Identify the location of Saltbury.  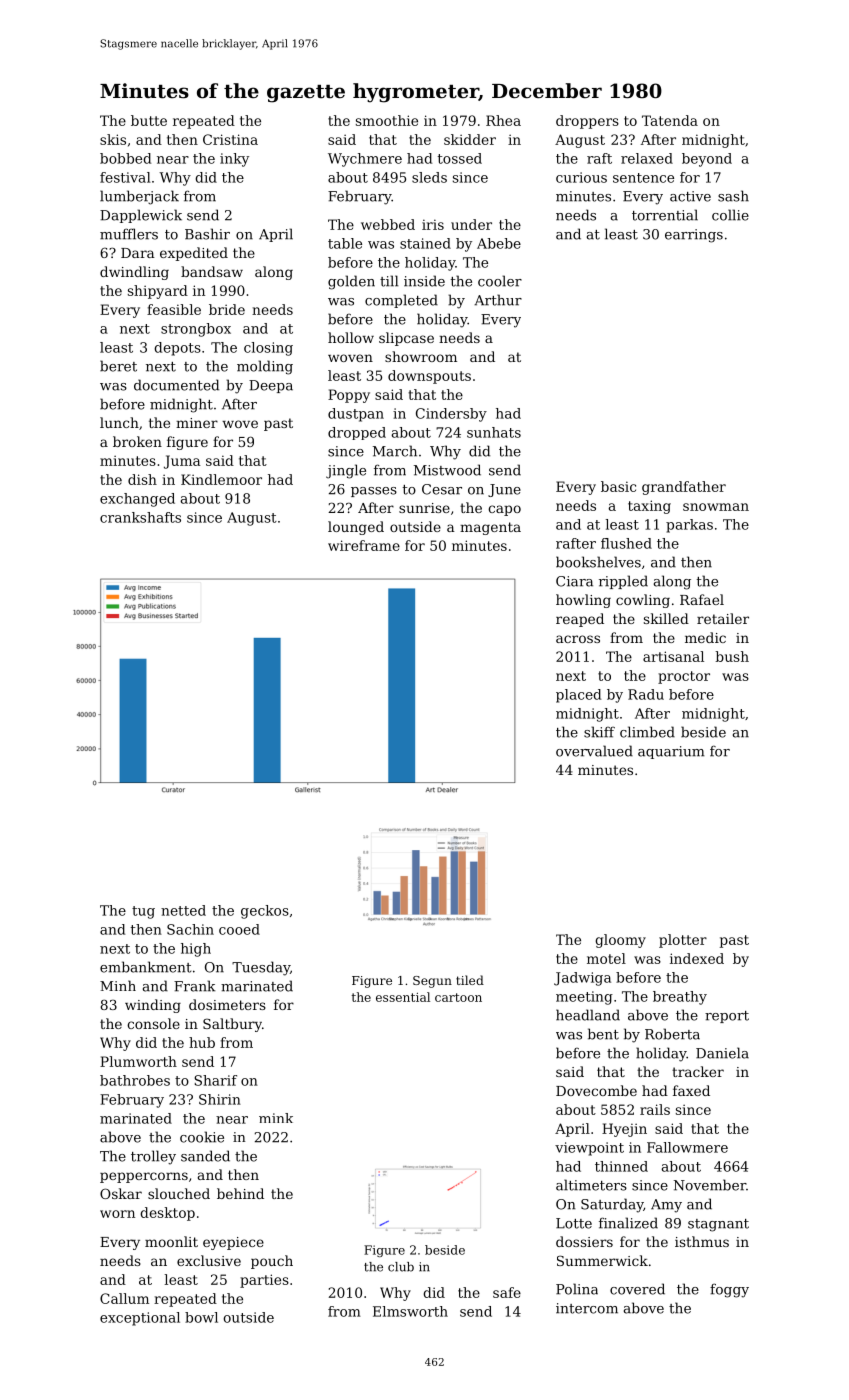
(232, 1025).
